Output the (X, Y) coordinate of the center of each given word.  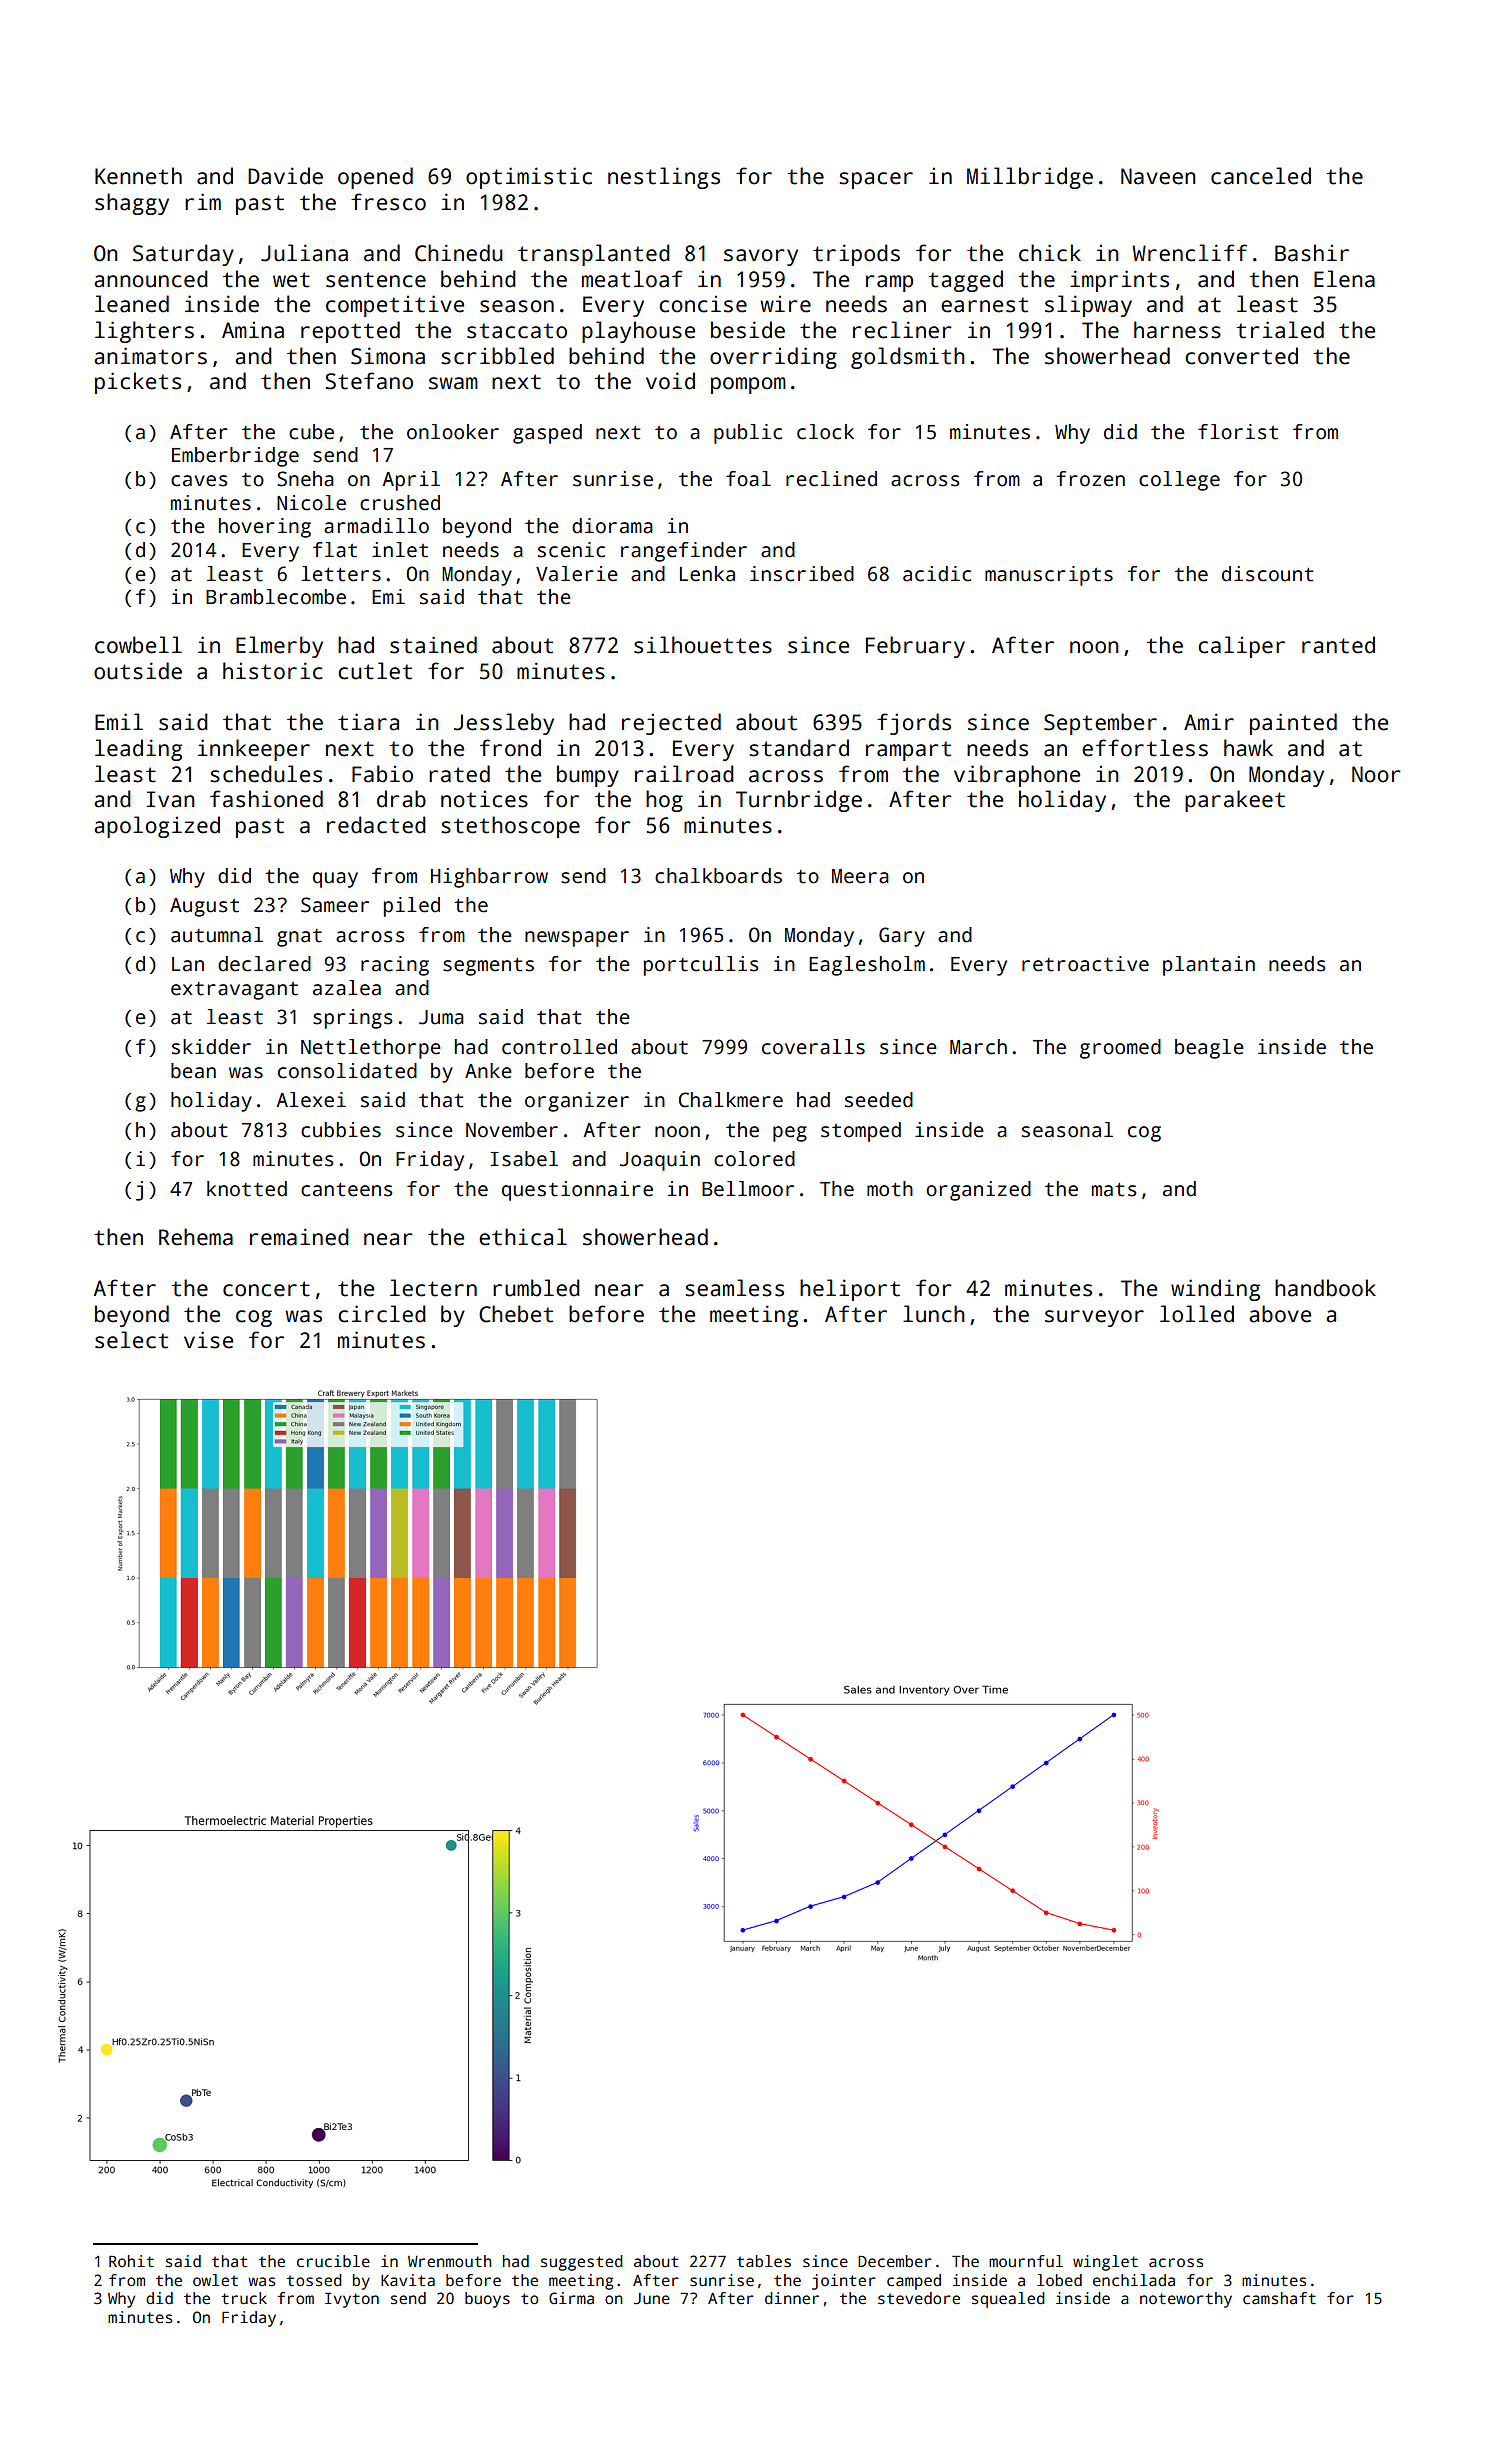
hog (664, 801)
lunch (934, 1314)
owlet (215, 2280)
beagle (1209, 1049)
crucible (333, 2261)
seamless (734, 1288)
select (131, 1340)
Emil (119, 721)
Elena (1344, 279)
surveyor (1094, 1318)
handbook (1325, 1288)
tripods (856, 255)
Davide (285, 176)
